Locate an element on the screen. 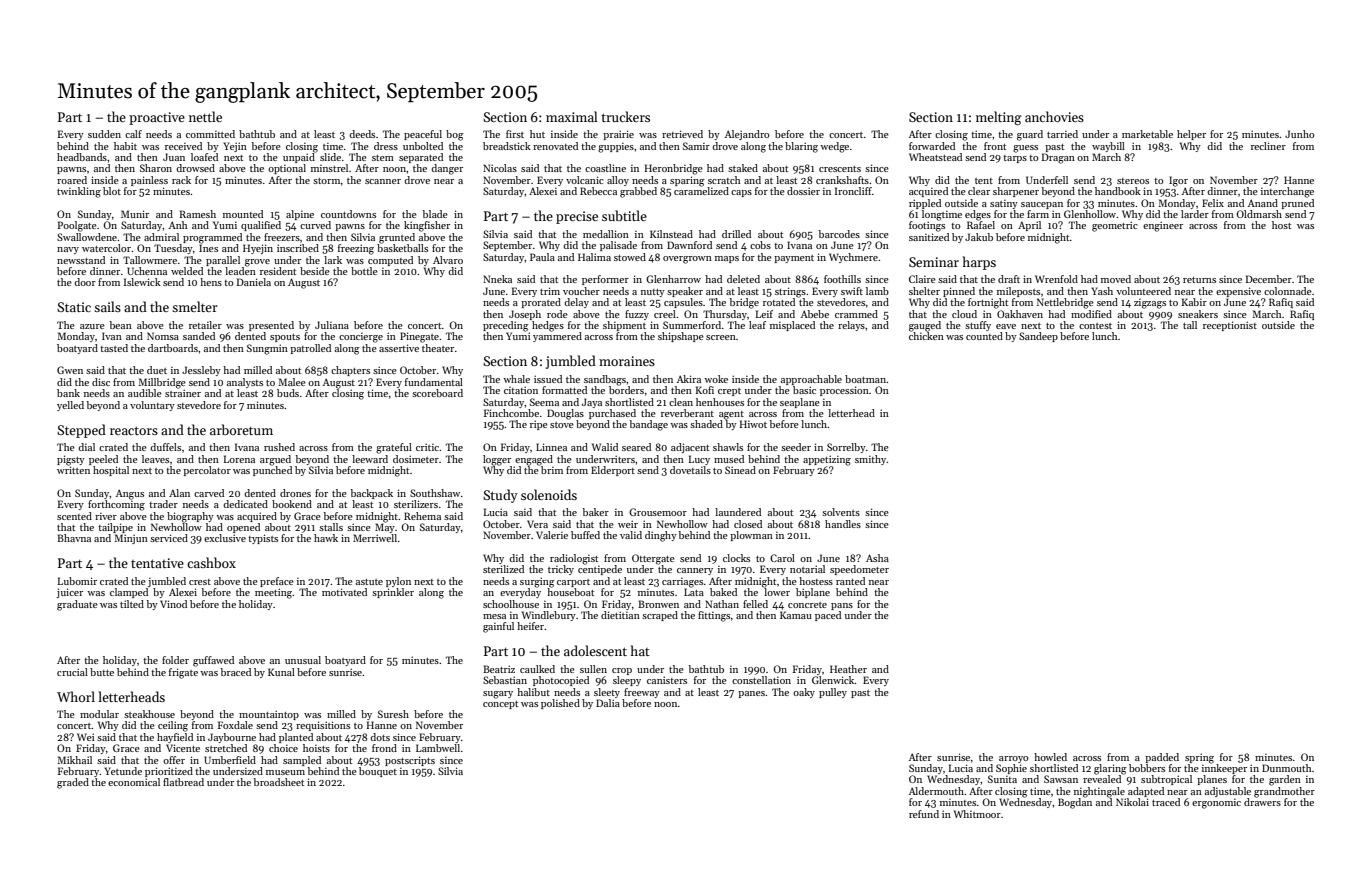  yelled is located at coordinates (70, 406).
